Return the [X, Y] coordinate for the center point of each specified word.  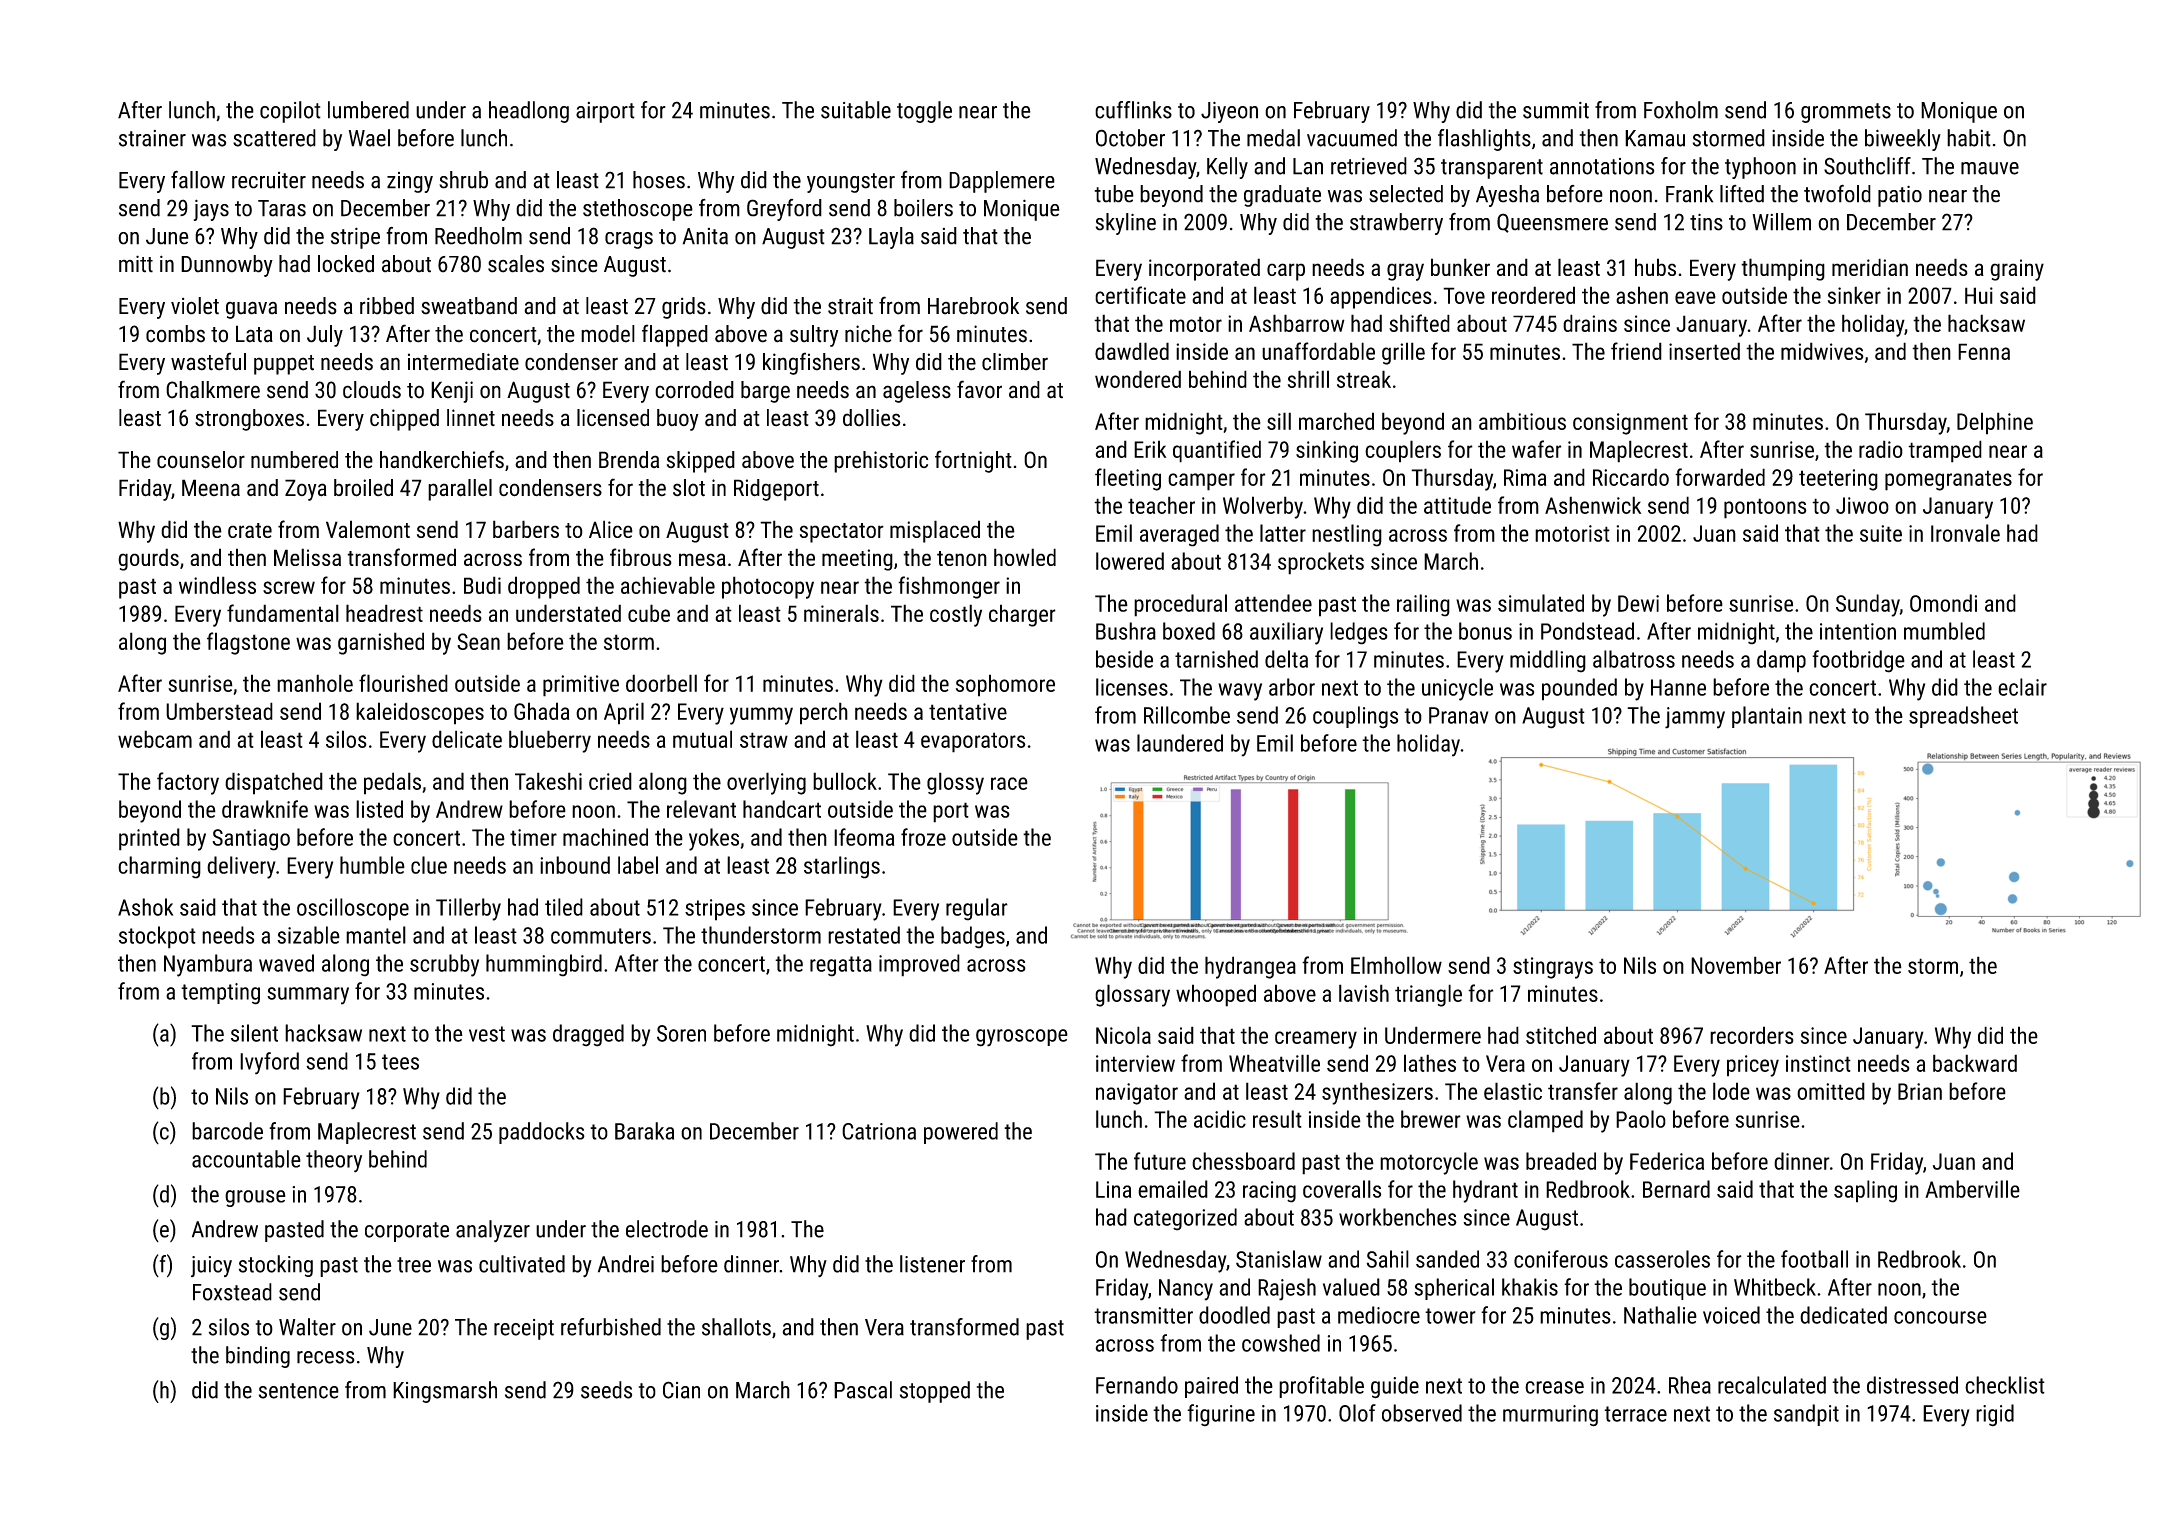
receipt [524, 1329]
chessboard [1243, 1161]
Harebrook [973, 306]
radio [1881, 449]
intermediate [463, 362]
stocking [276, 1266]
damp [1781, 661]
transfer [1583, 1091]
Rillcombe [1187, 715]
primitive [581, 686]
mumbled [1944, 631]
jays [211, 210]
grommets [1846, 113]
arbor [1292, 687]
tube [1114, 194]
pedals [392, 783]
